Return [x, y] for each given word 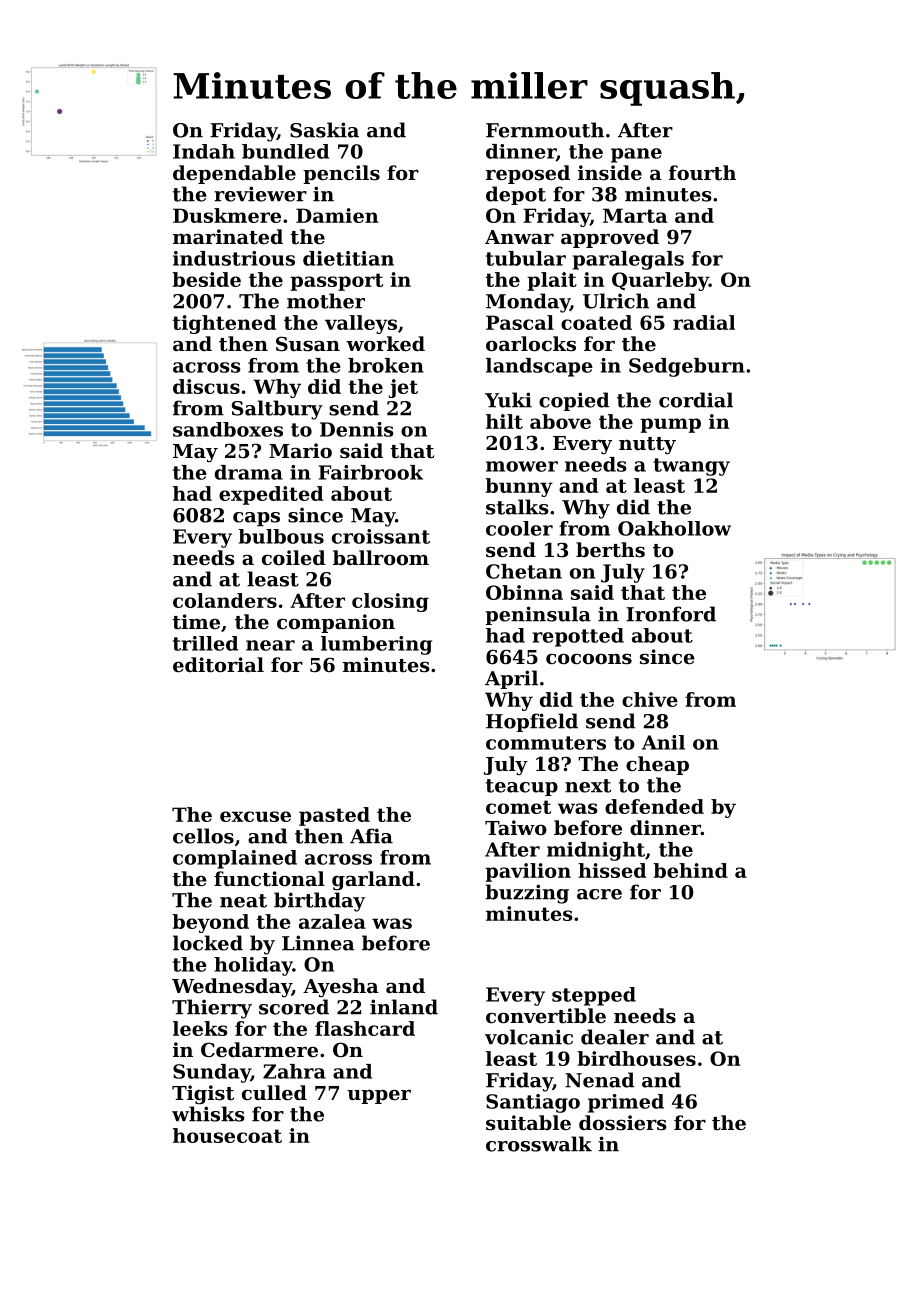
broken [386, 365]
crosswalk [539, 1144]
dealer [615, 1037]
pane [636, 155]
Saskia [324, 130]
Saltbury [277, 410]
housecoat [227, 1135]
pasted [334, 816]
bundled [285, 151]
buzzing [527, 894]
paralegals [628, 260]
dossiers [623, 1123]
